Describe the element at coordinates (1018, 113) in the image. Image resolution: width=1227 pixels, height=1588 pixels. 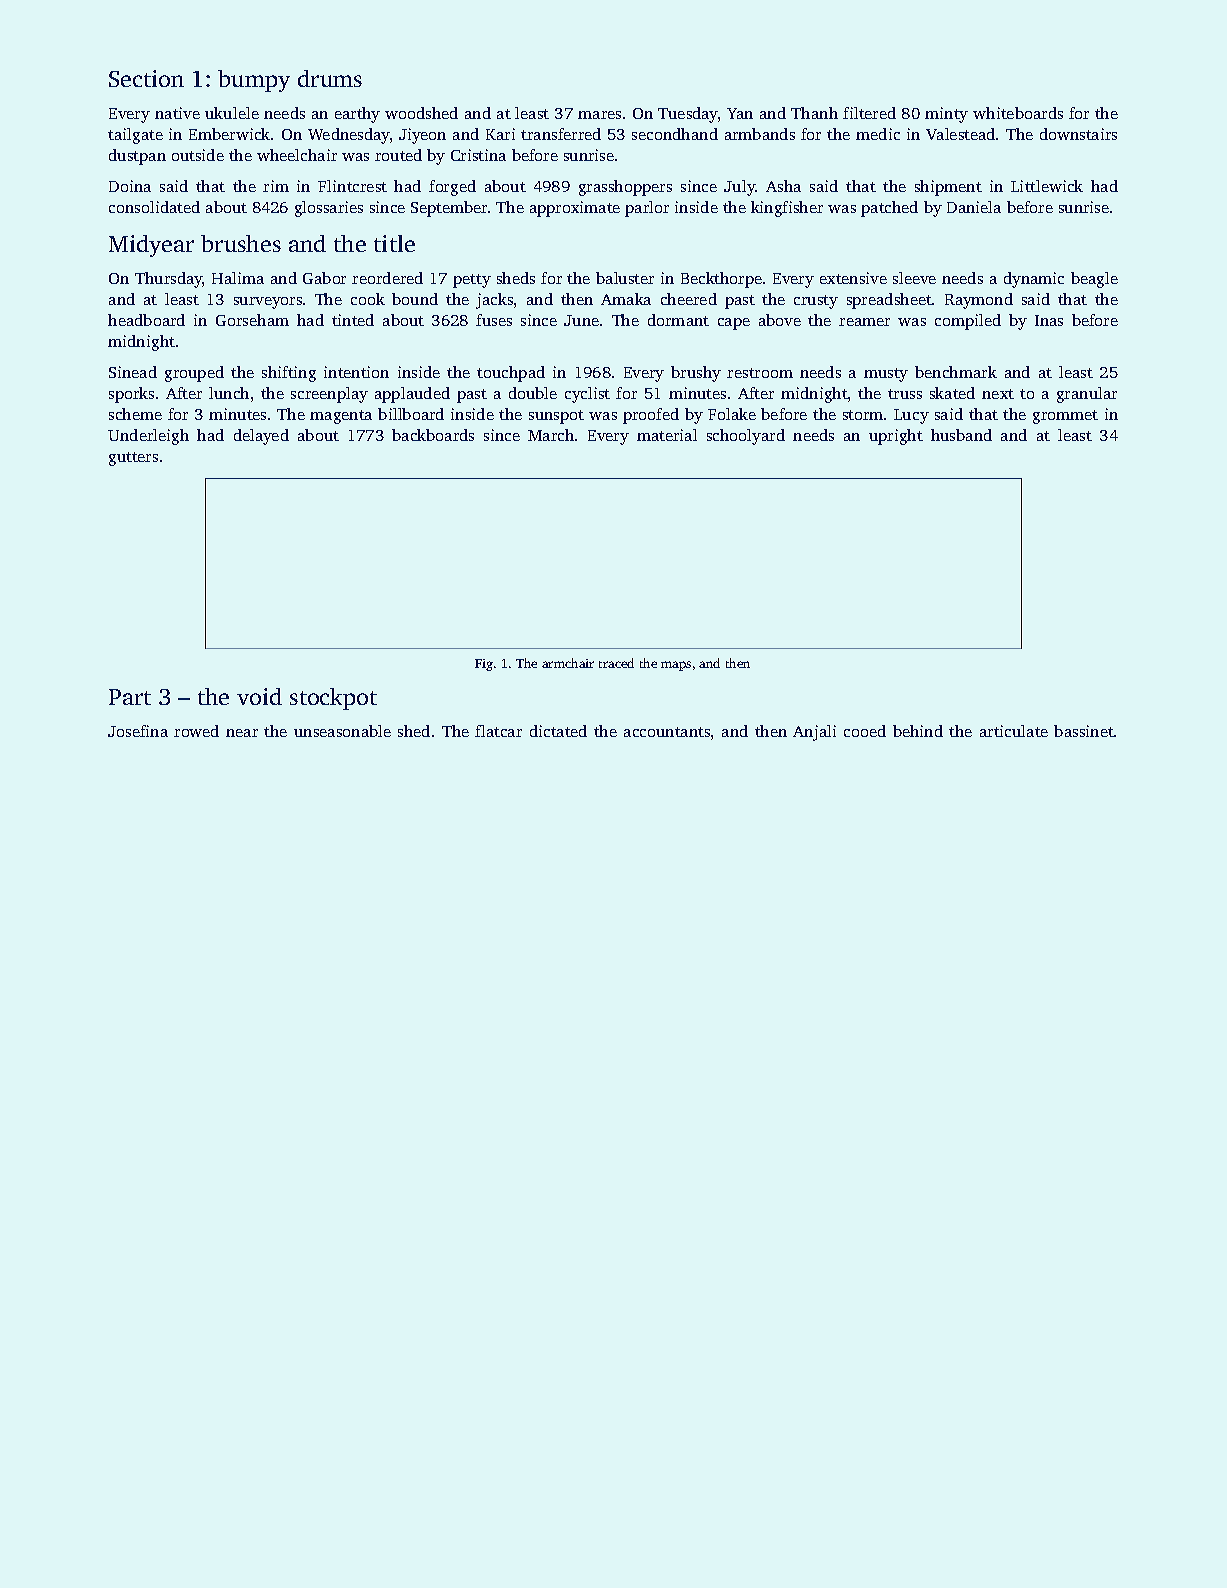
I see `whiteboards` at that location.
